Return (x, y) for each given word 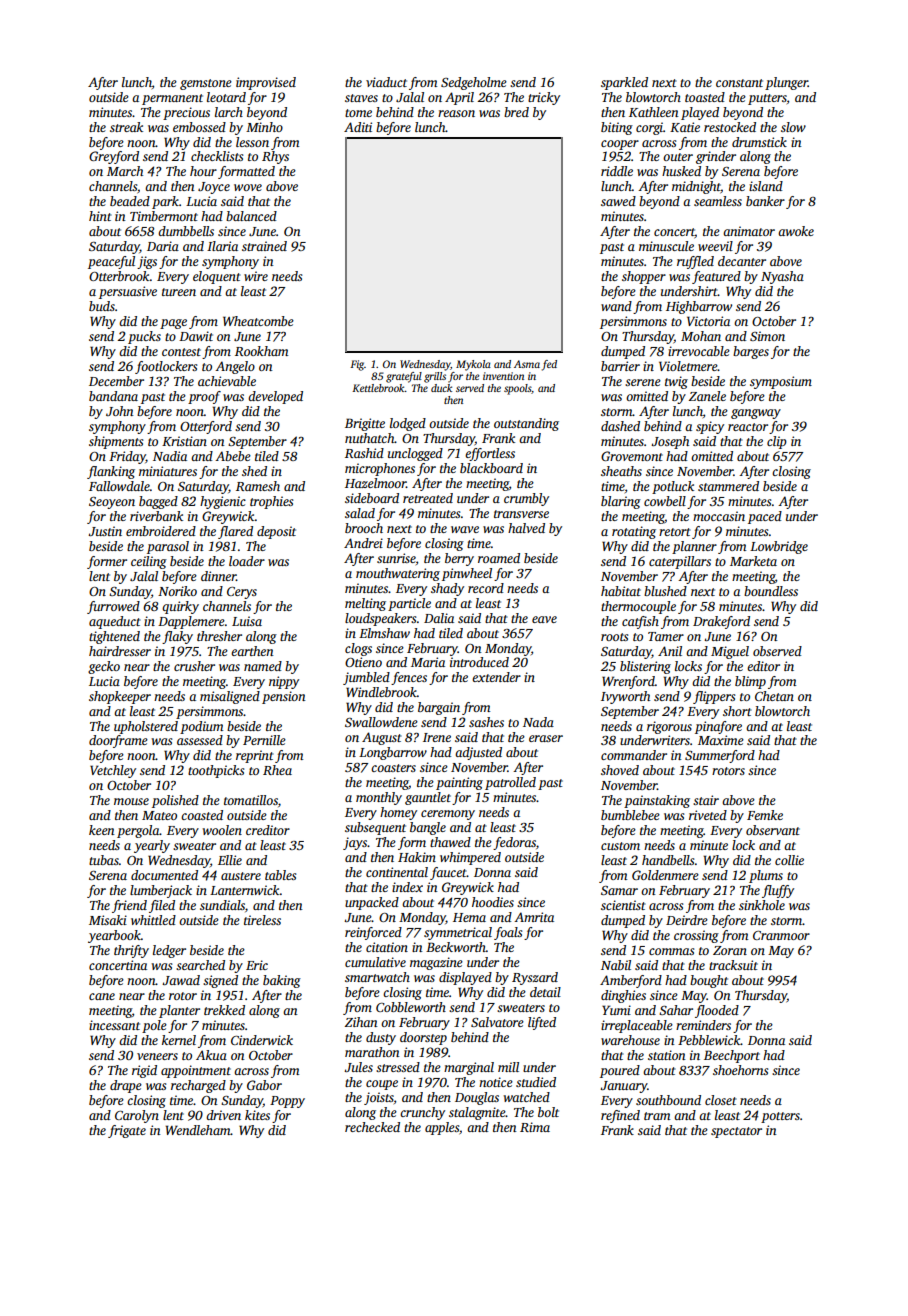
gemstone (206, 84)
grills (435, 377)
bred (516, 112)
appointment (196, 1071)
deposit (276, 532)
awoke (796, 231)
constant (739, 83)
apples (442, 1128)
